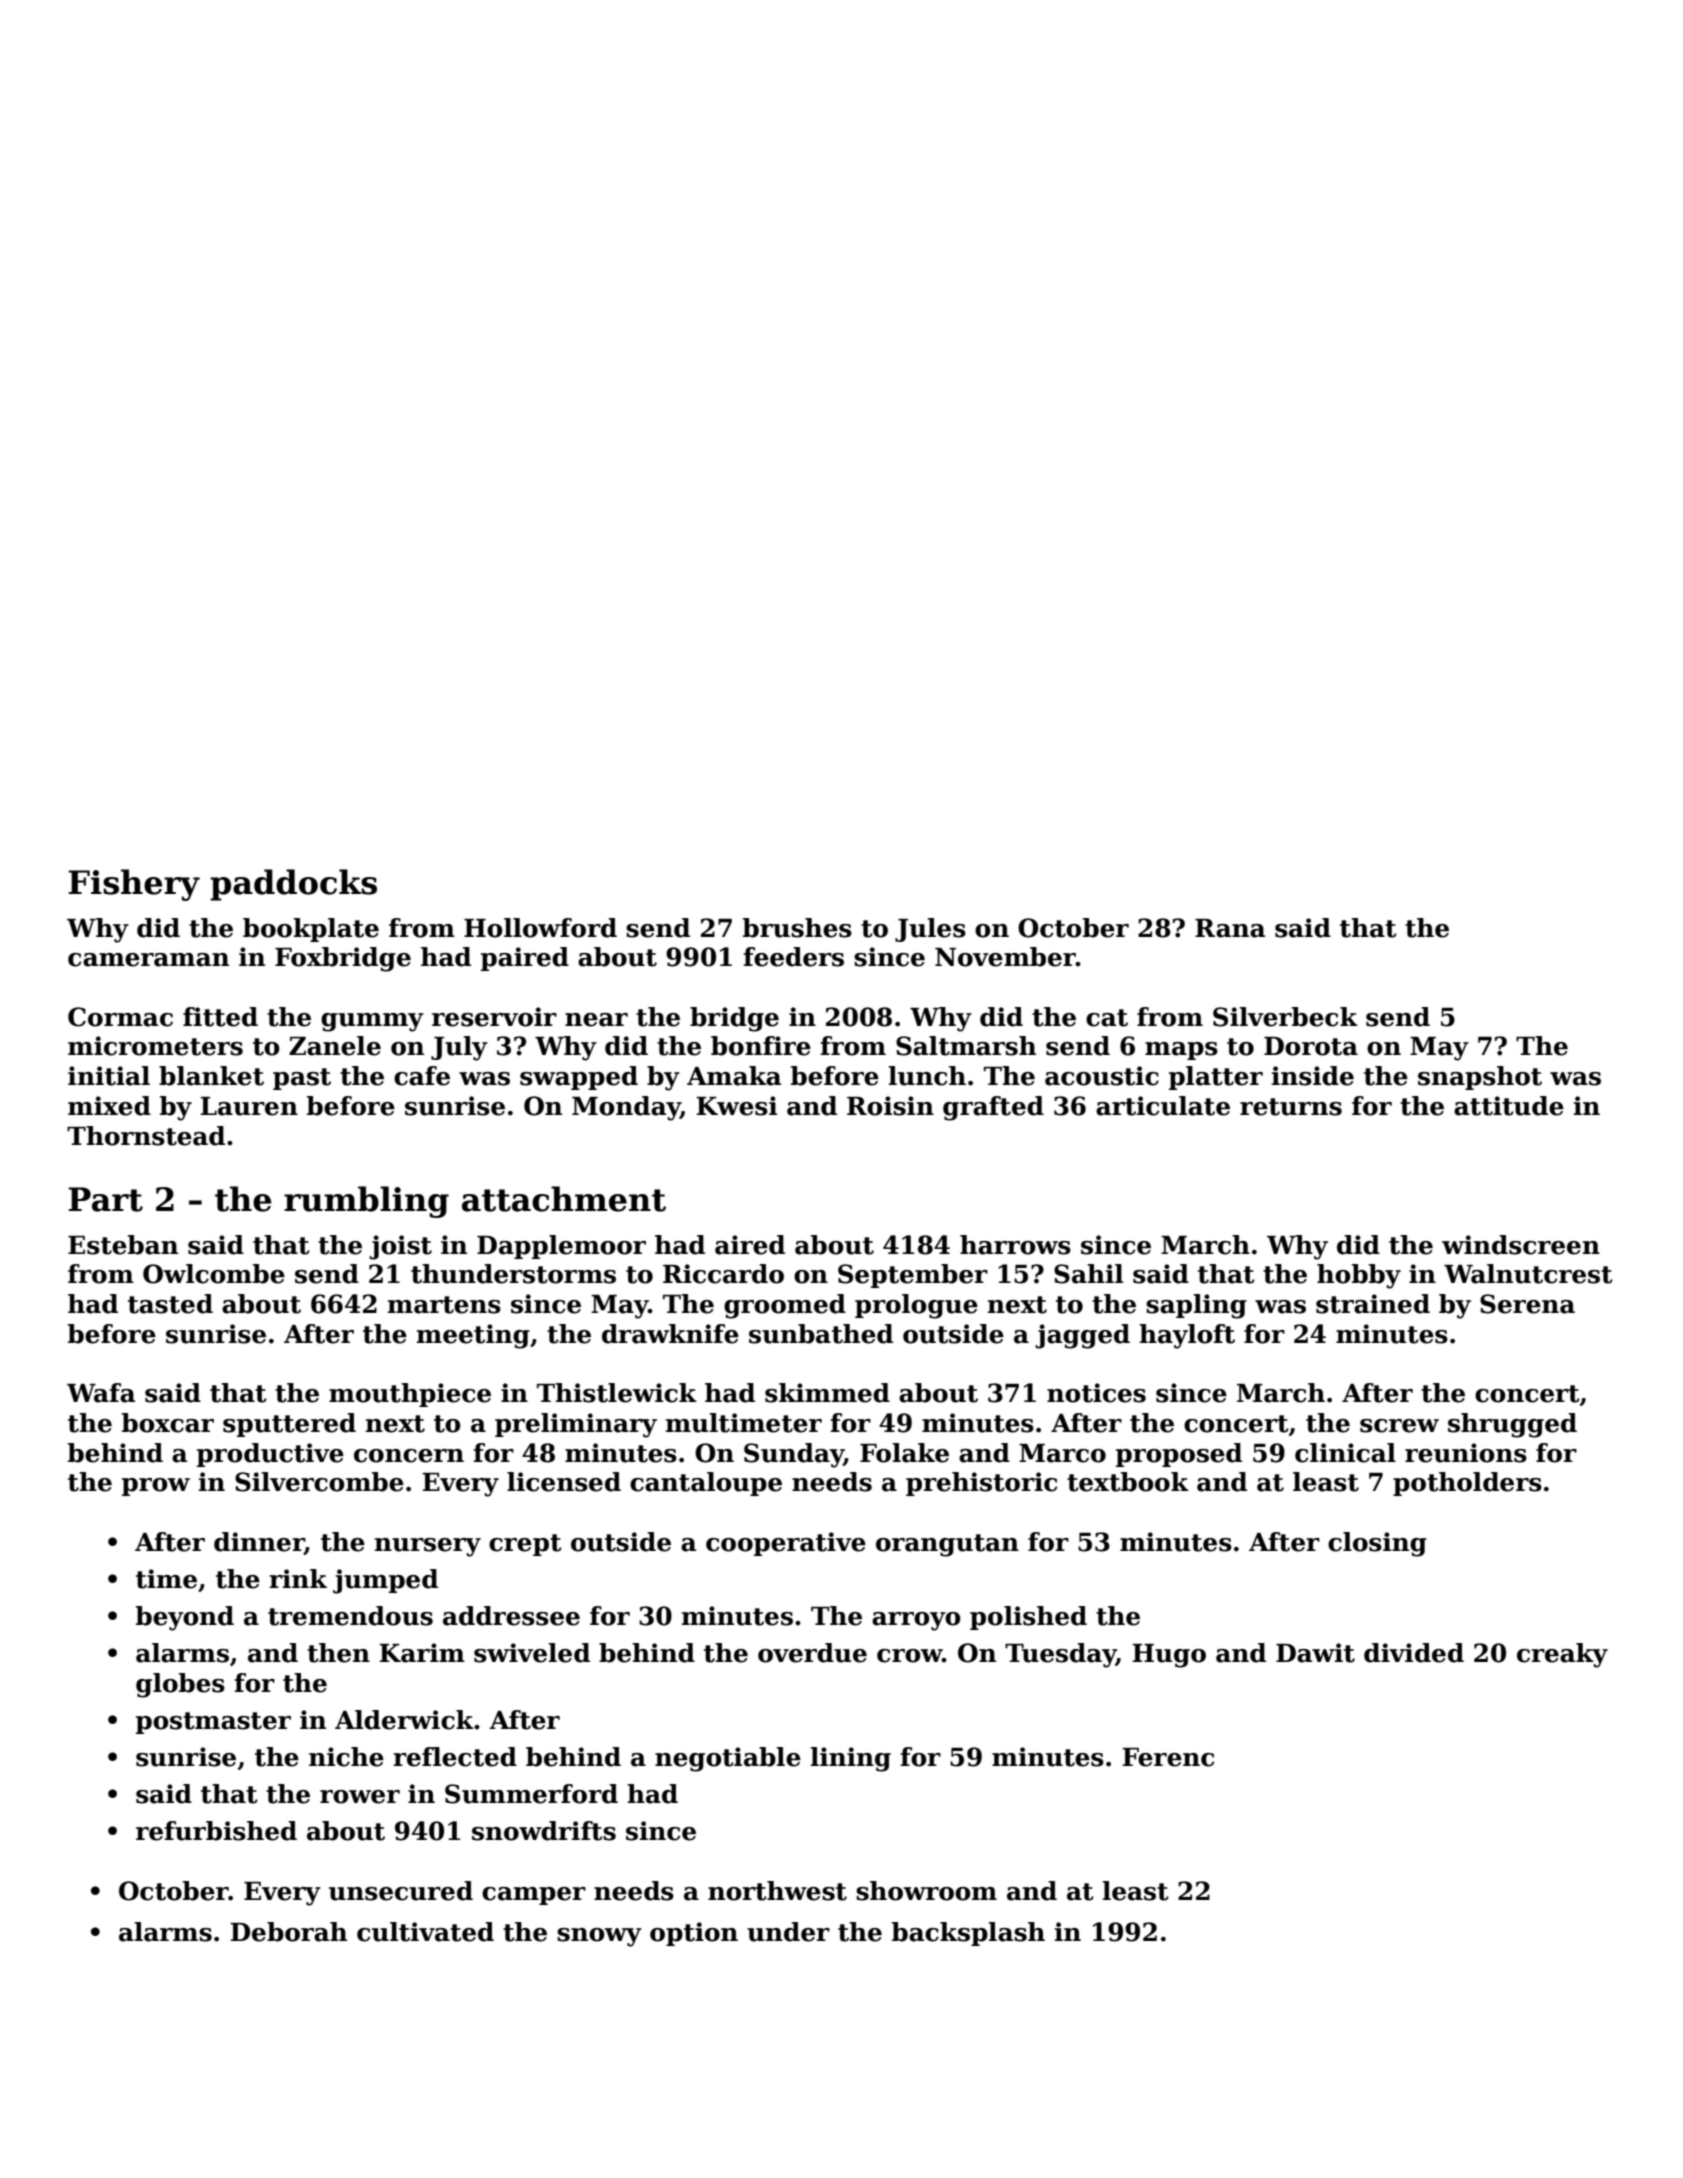 This screenshot has width=1683, height=2178. What do you see at coordinates (1096, 1393) in the screenshot?
I see `notices` at bounding box center [1096, 1393].
